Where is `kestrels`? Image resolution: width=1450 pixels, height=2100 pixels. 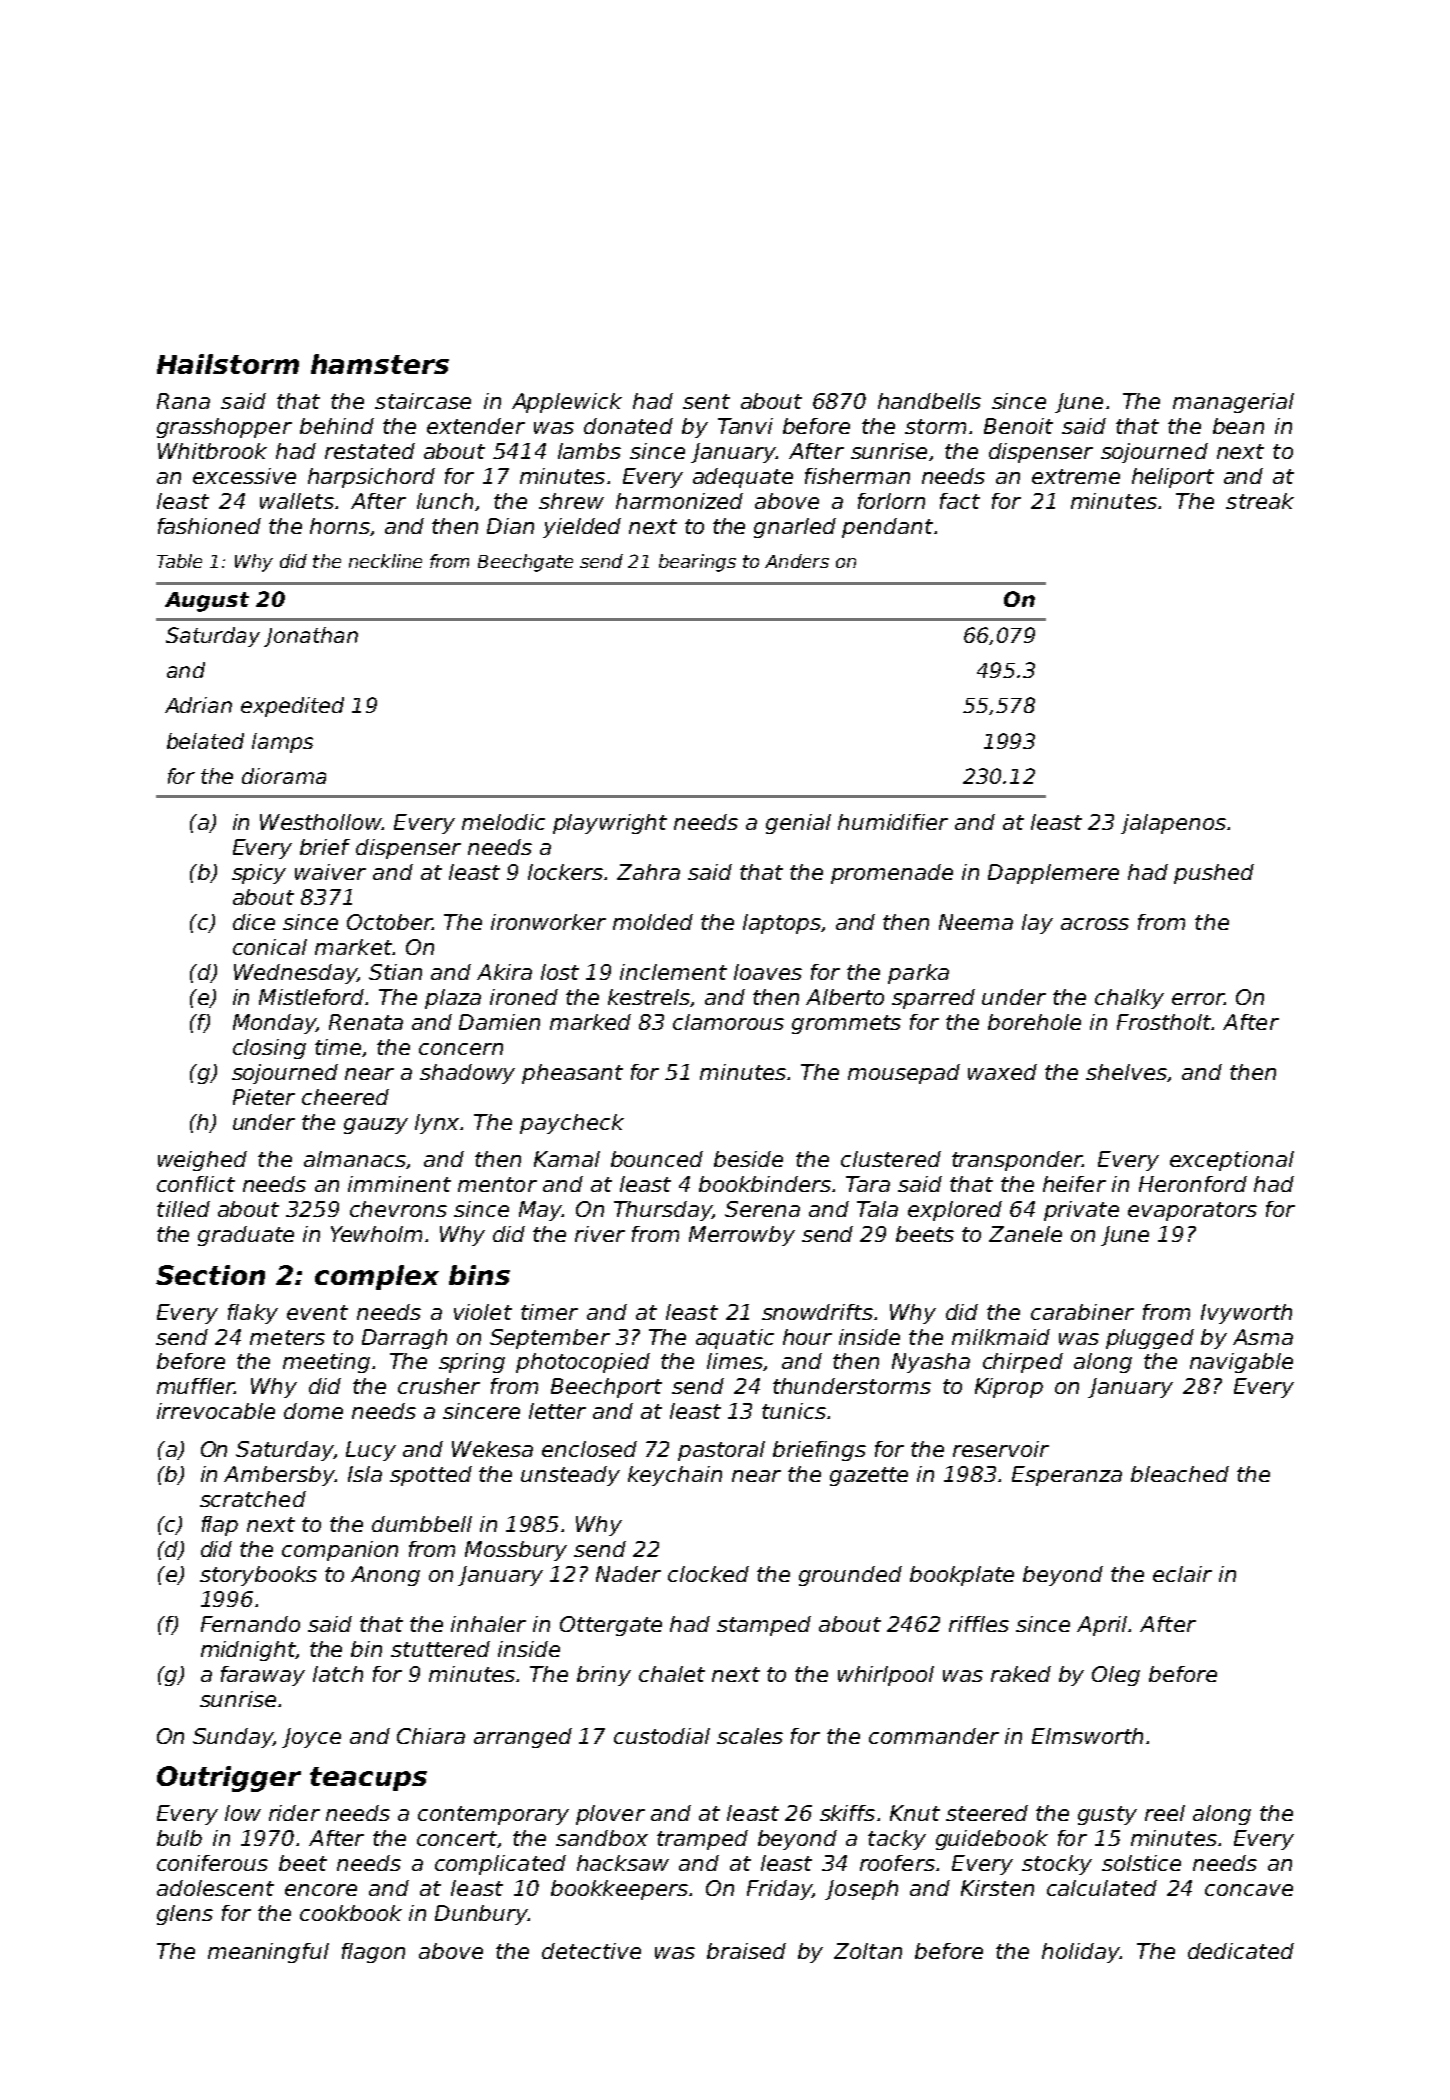
kestrels is located at coordinates (649, 998).
